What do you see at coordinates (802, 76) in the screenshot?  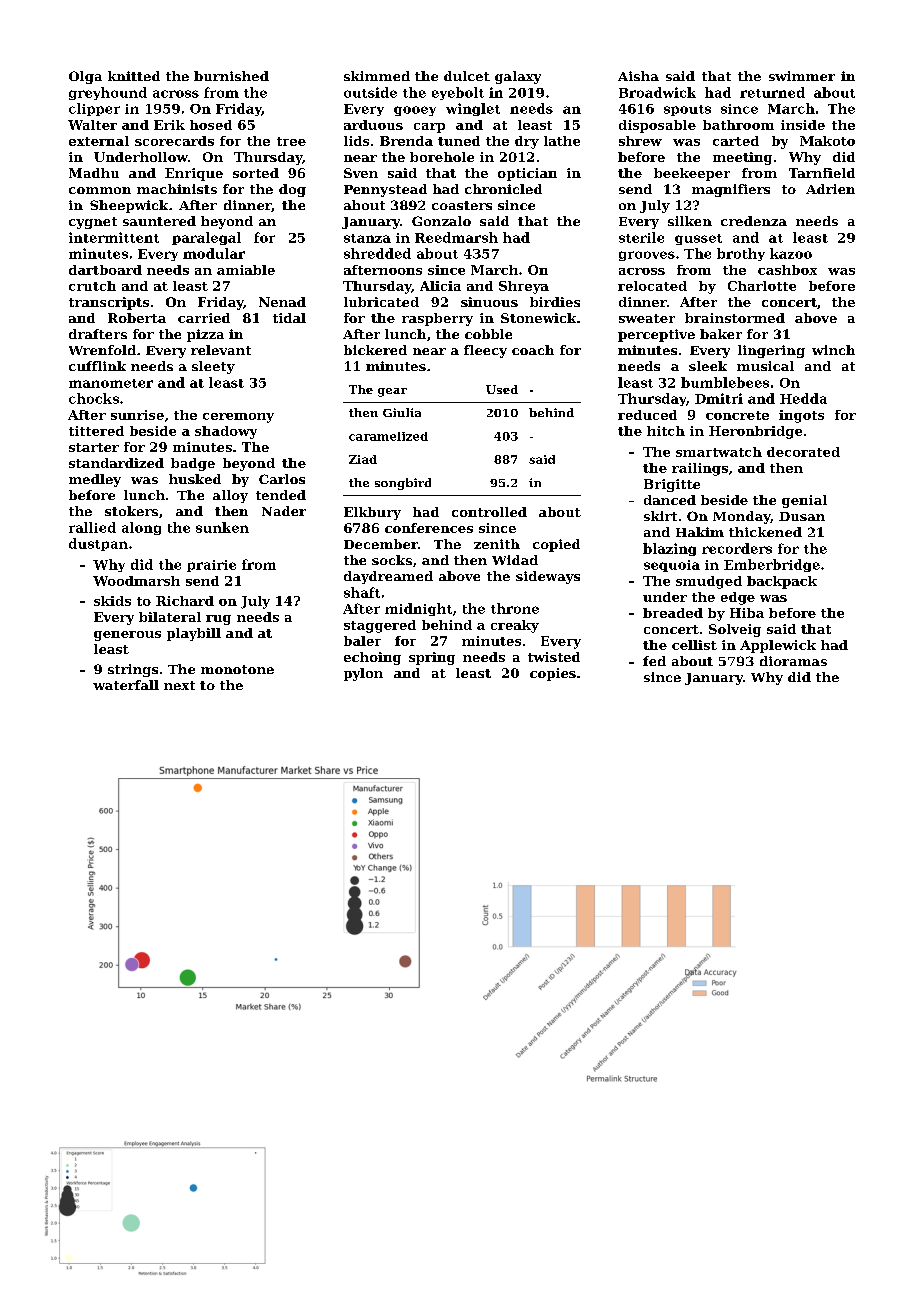 I see `swimmer` at bounding box center [802, 76].
